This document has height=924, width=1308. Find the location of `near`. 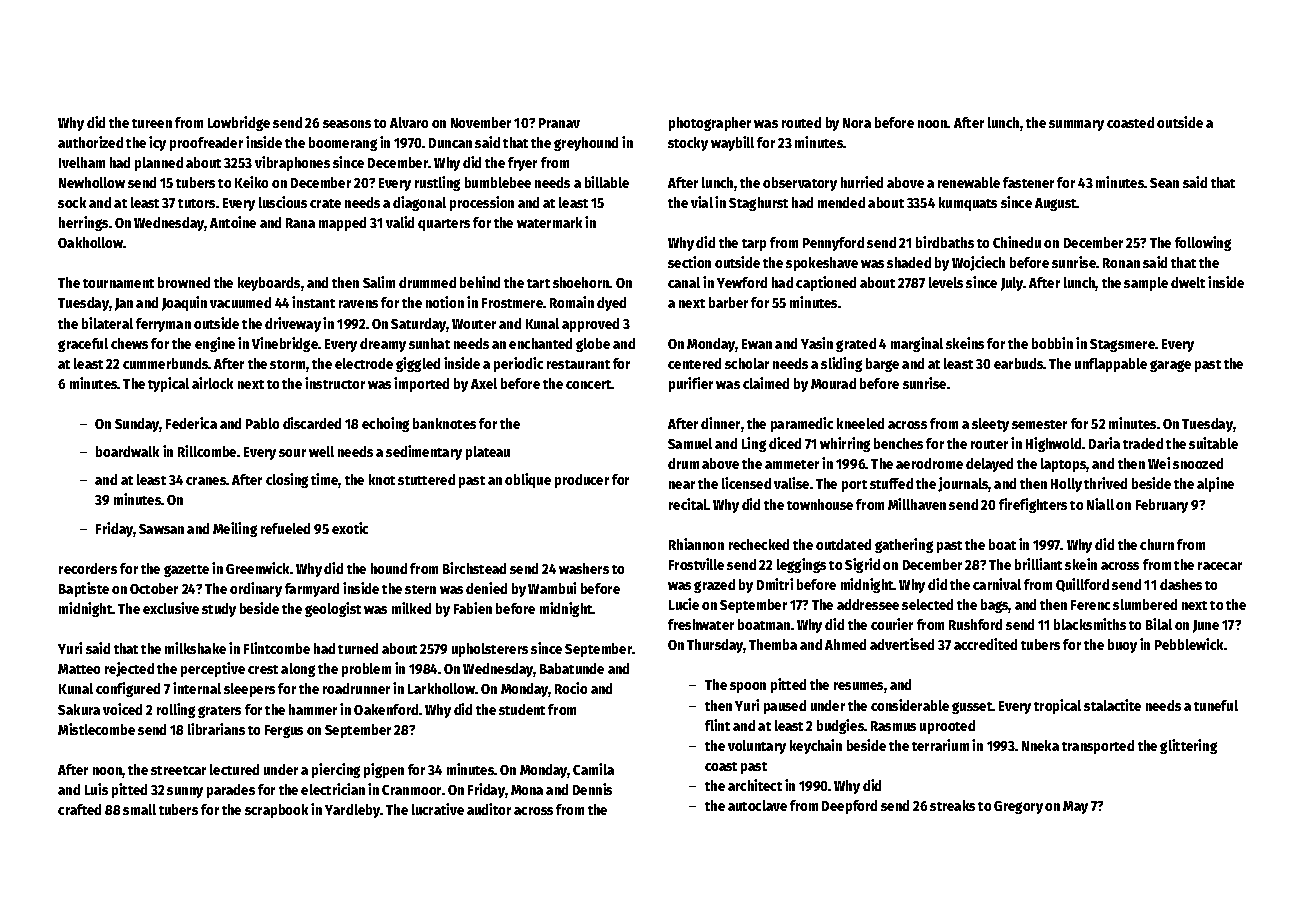

near is located at coordinates (682, 485).
